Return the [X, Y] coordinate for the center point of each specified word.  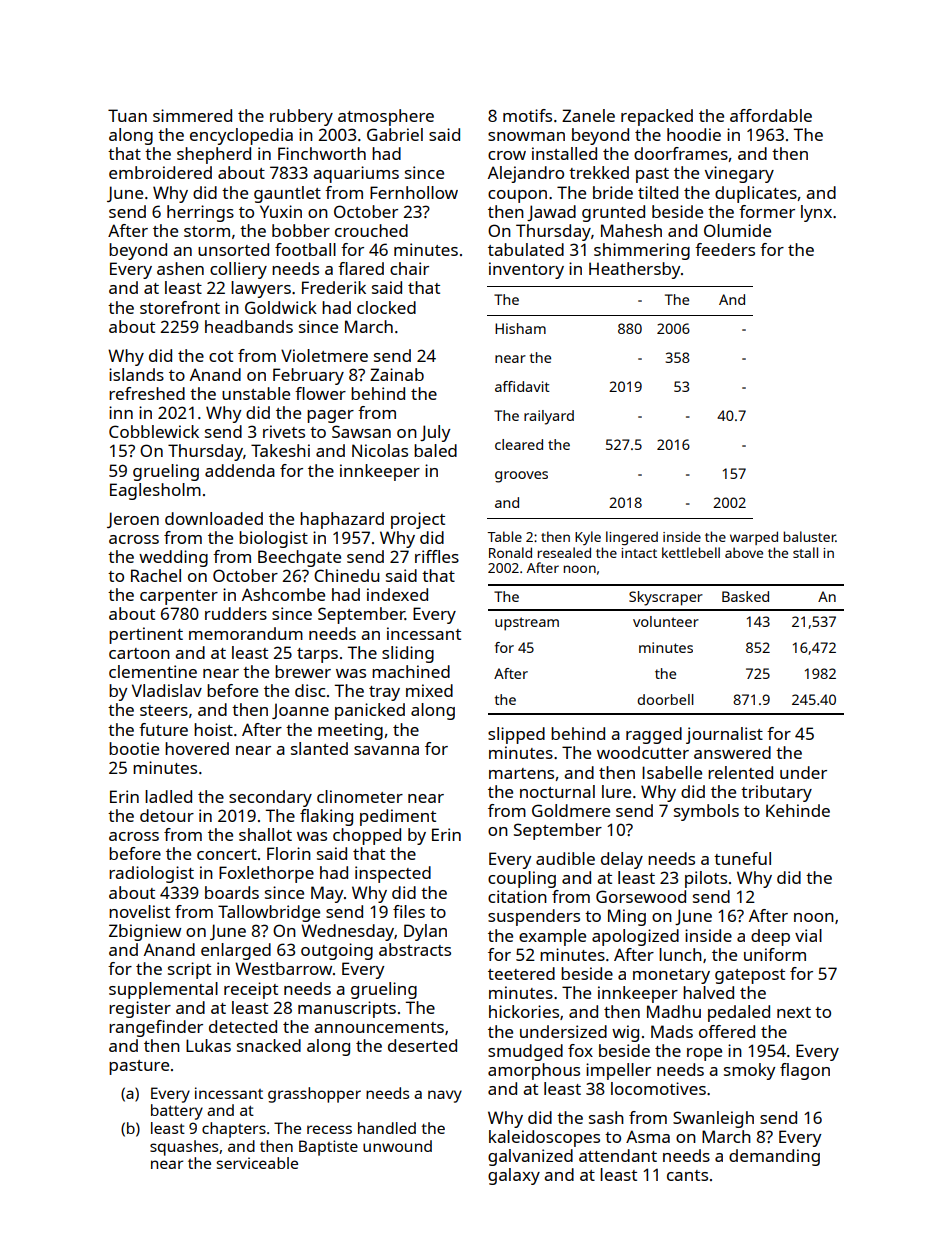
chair [409, 268]
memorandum [246, 633]
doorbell [665, 699]
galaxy [514, 1176]
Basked [745, 596]
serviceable [257, 1163]
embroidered [160, 172]
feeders [725, 249]
